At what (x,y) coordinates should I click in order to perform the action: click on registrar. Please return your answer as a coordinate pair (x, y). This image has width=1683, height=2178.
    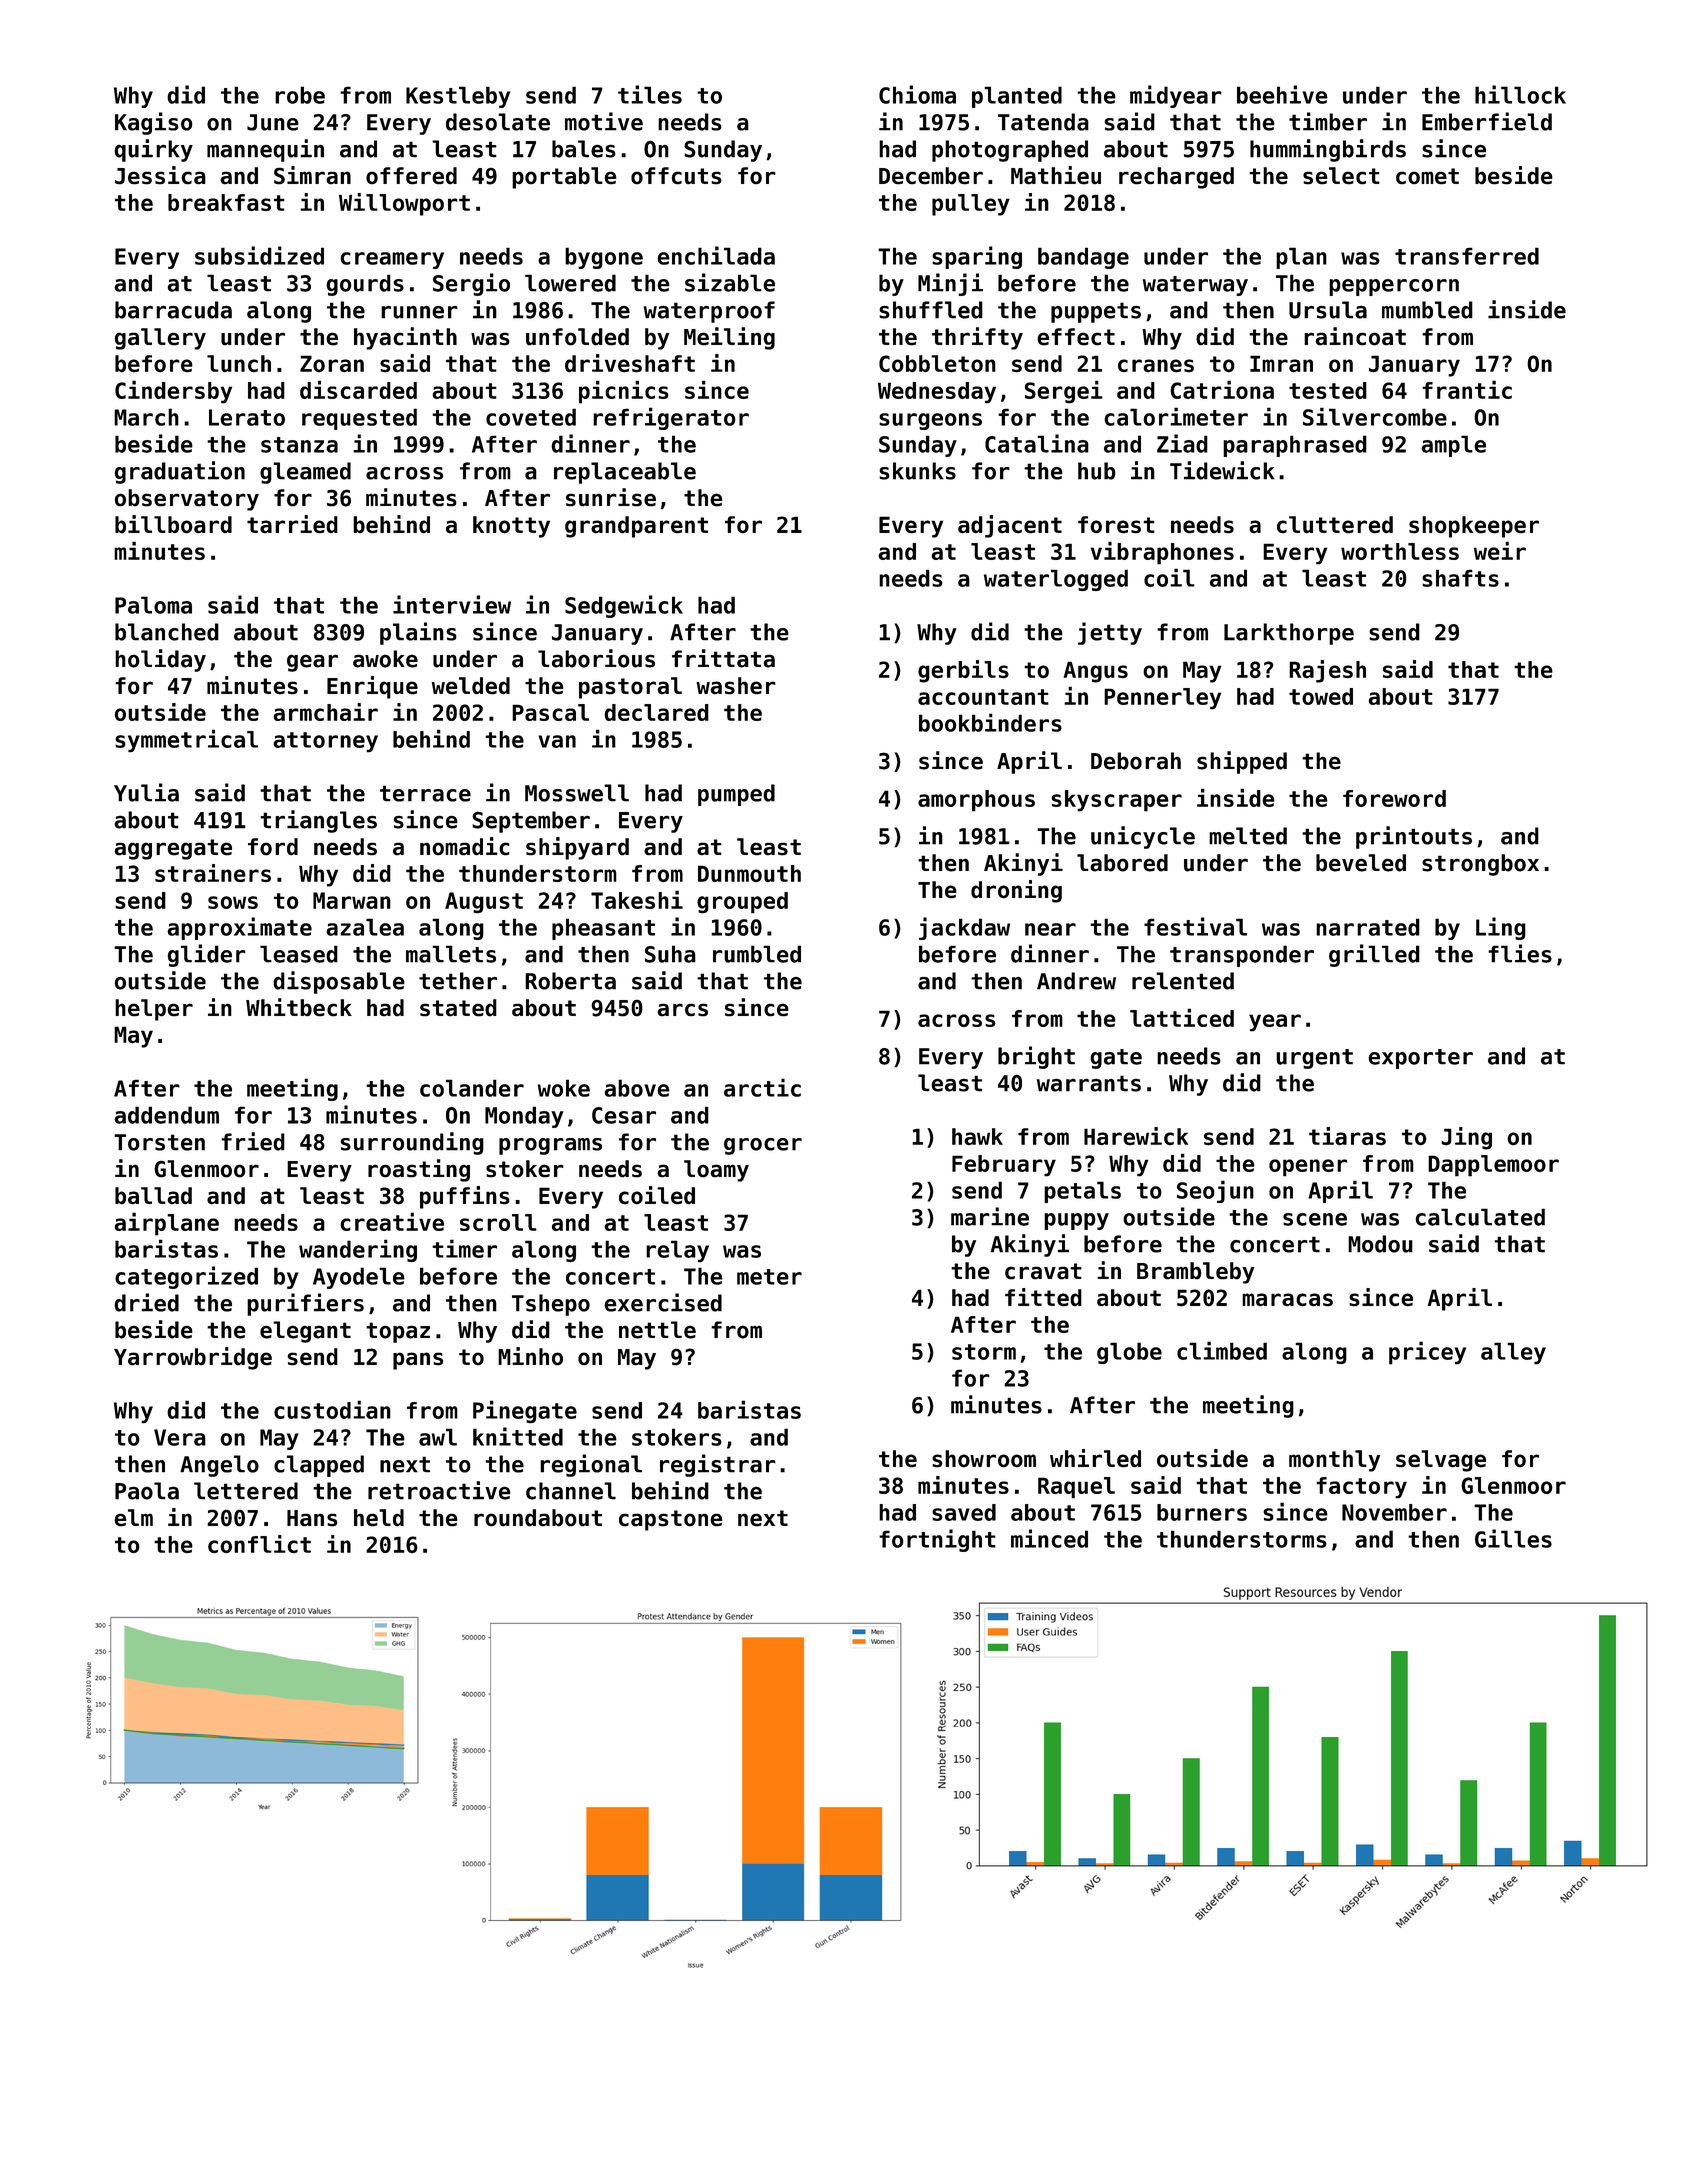
    Looking at the image, I should click on (718, 1465).
